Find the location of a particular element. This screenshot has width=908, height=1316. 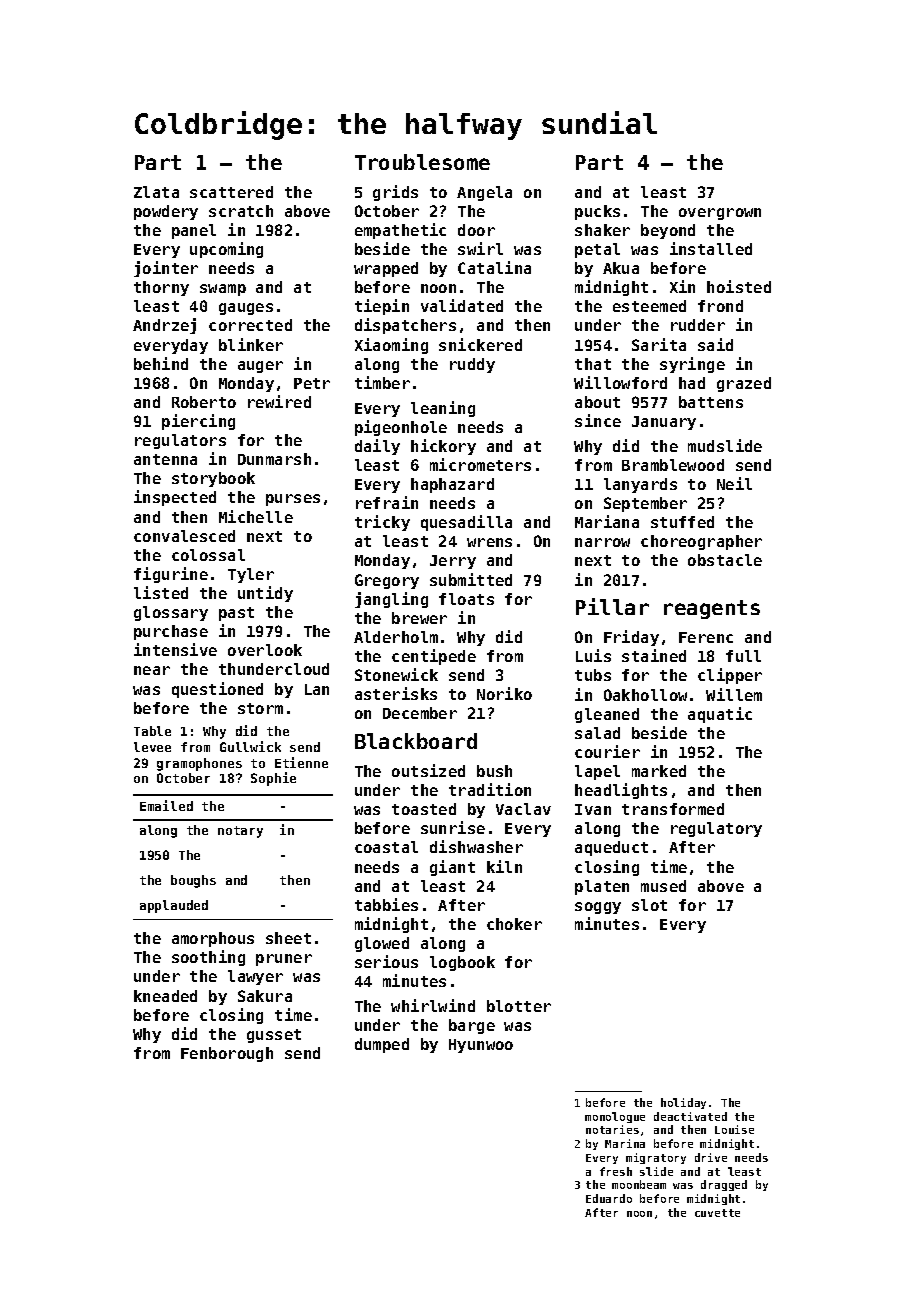

figurine is located at coordinates (171, 575).
